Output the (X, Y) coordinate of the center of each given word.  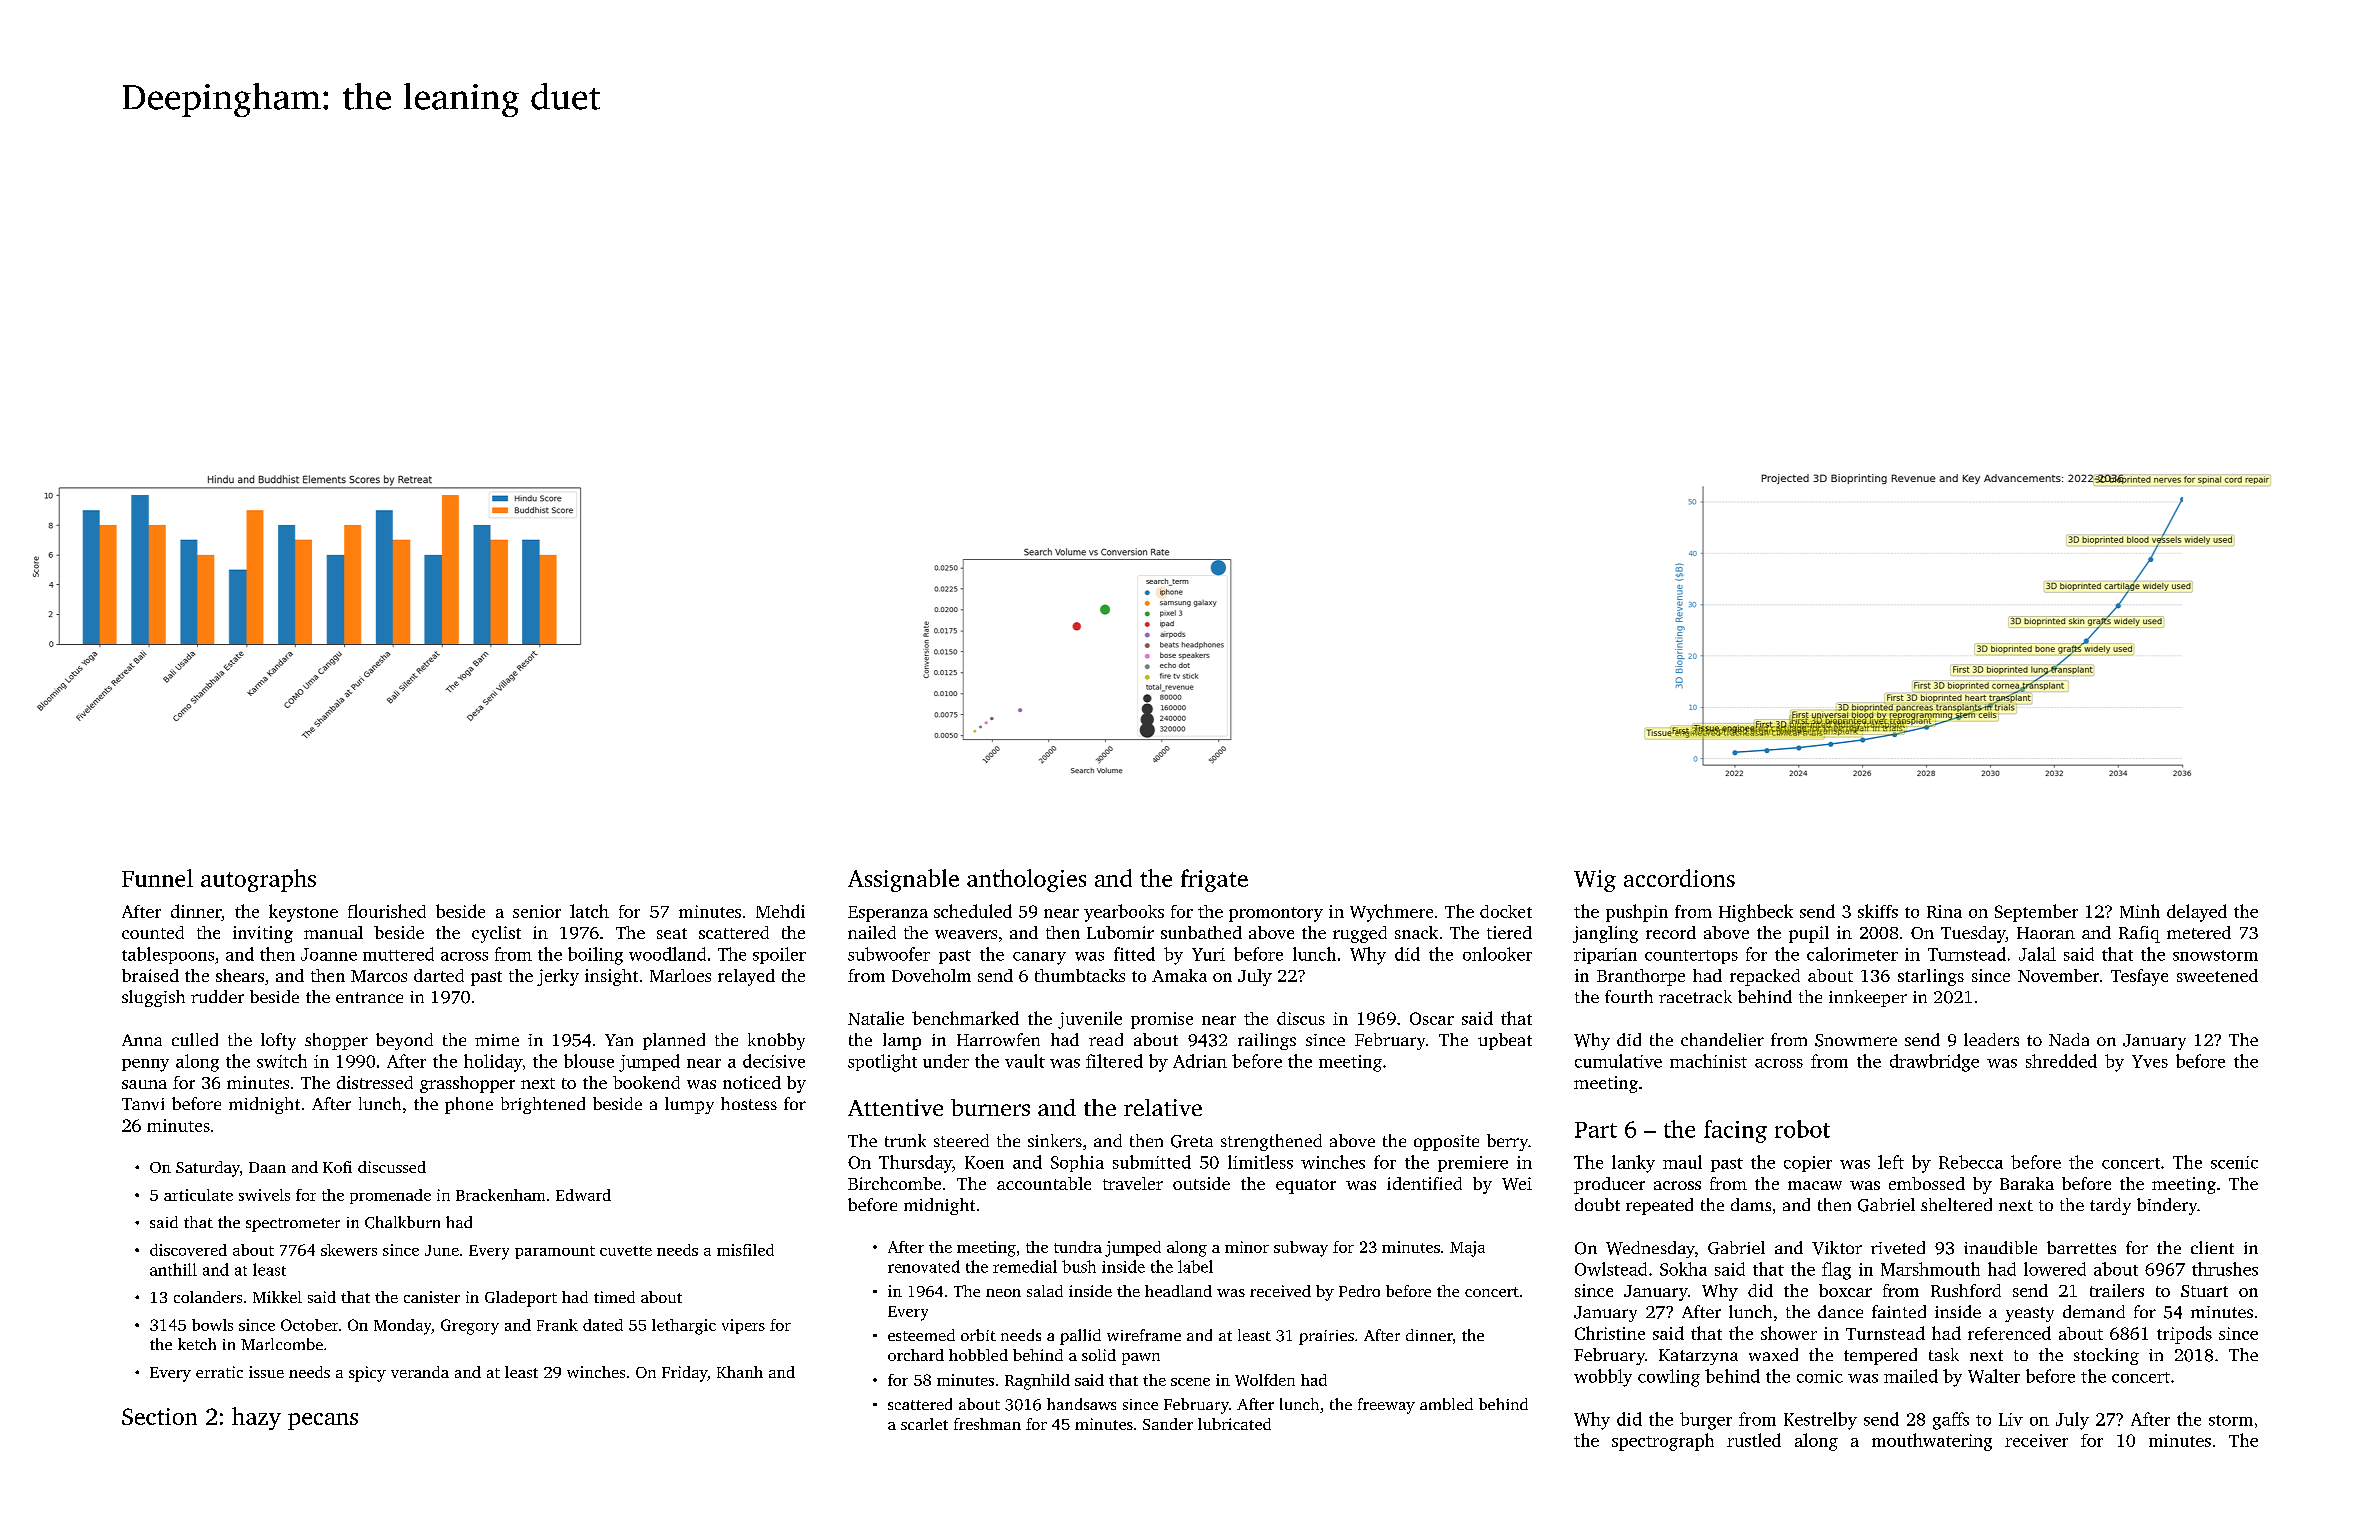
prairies (1326, 1337)
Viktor (1837, 1248)
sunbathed (1201, 932)
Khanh (740, 1372)
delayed (2197, 913)
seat (672, 933)
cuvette (626, 1251)
